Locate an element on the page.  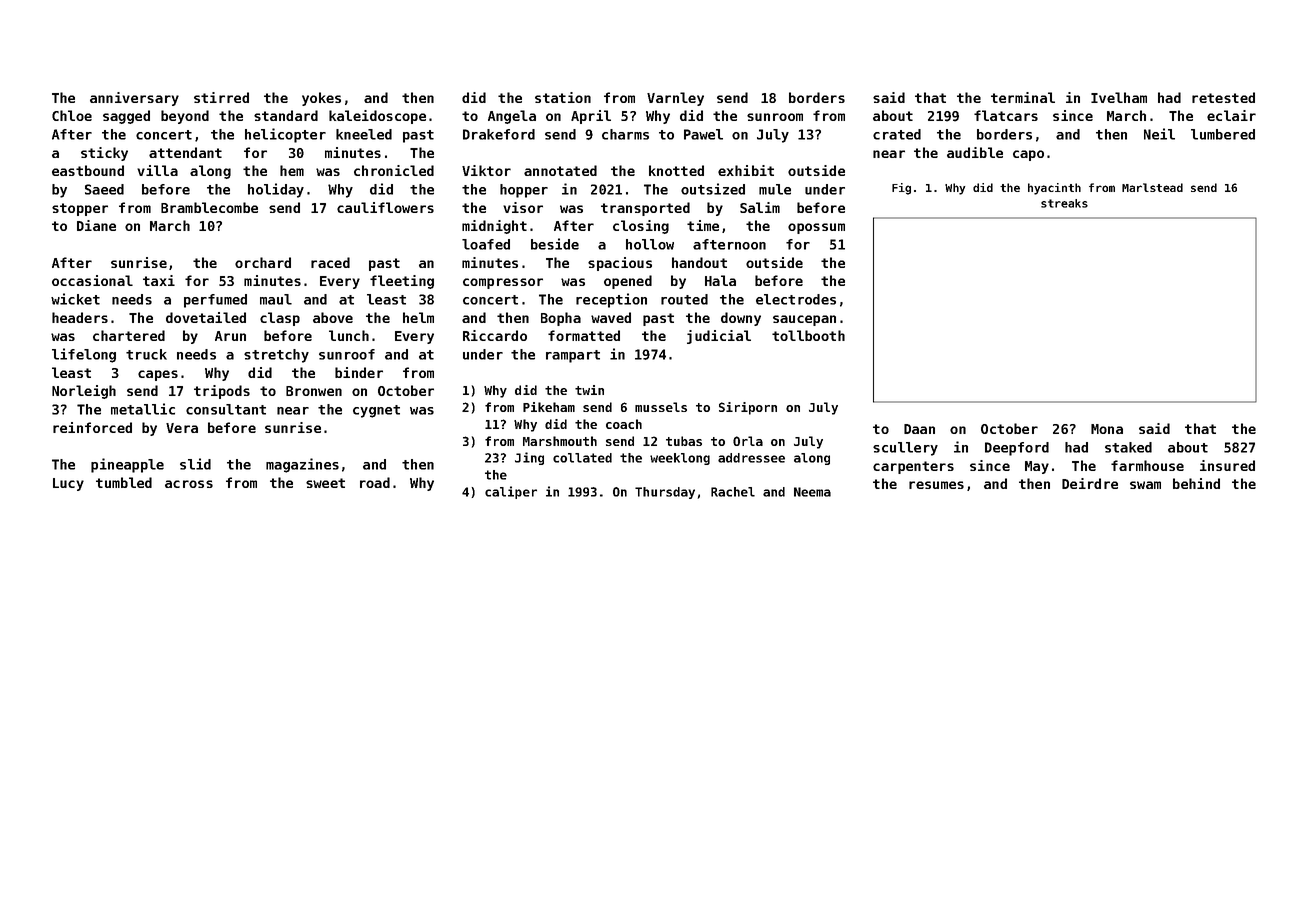
capes is located at coordinates (158, 375).
